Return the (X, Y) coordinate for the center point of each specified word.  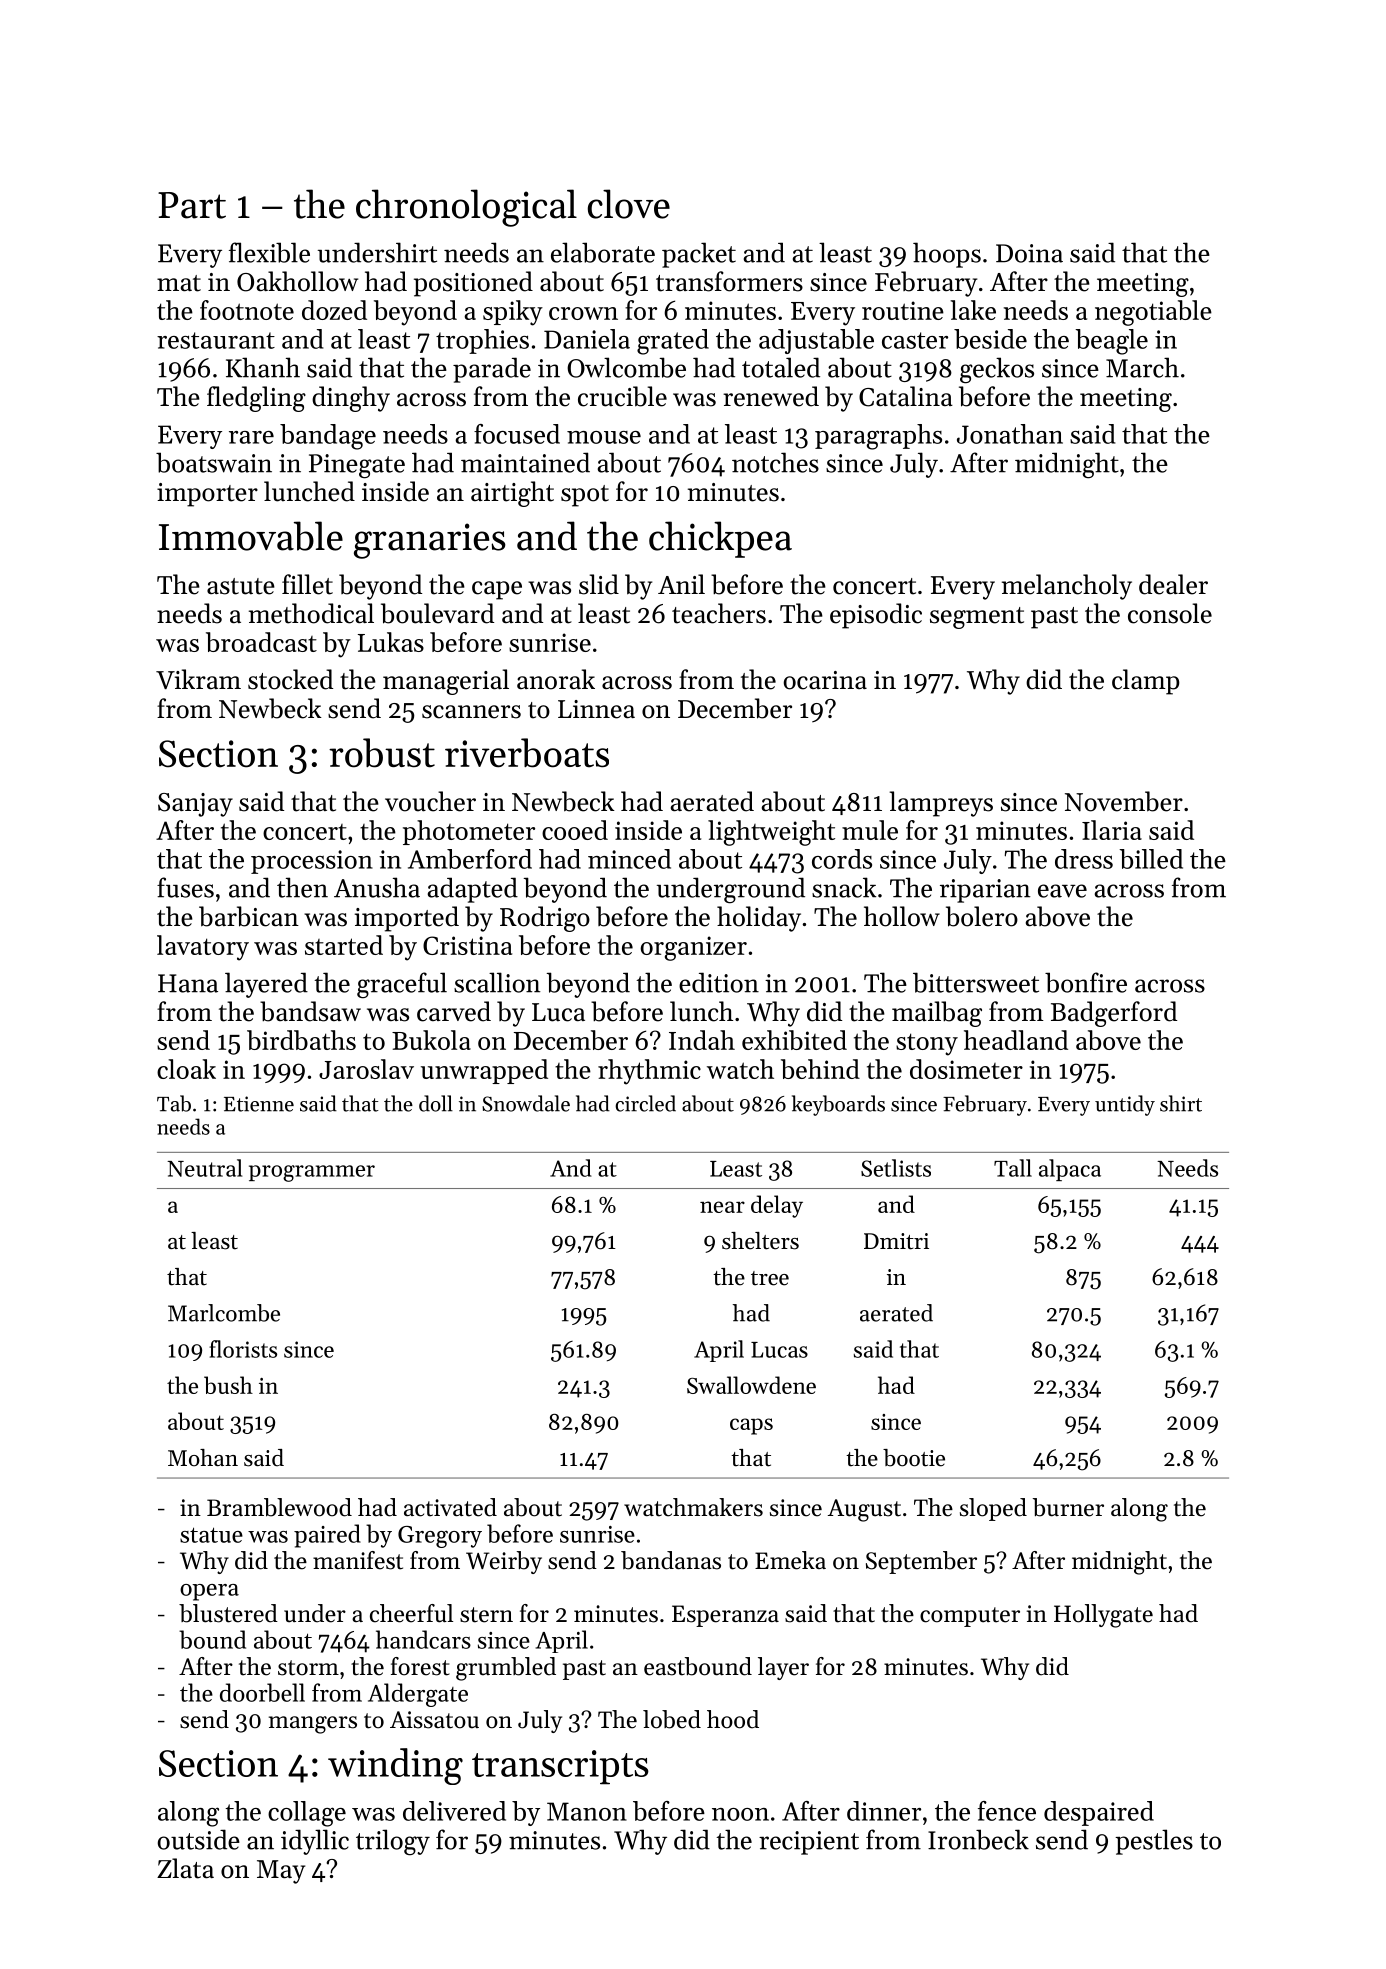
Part (192, 205)
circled (645, 1103)
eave (1062, 891)
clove (629, 204)
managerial (446, 682)
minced (629, 859)
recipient (809, 1843)
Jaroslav (366, 1069)
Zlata (185, 1868)
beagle (1111, 342)
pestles (1154, 1842)
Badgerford (1114, 1014)
